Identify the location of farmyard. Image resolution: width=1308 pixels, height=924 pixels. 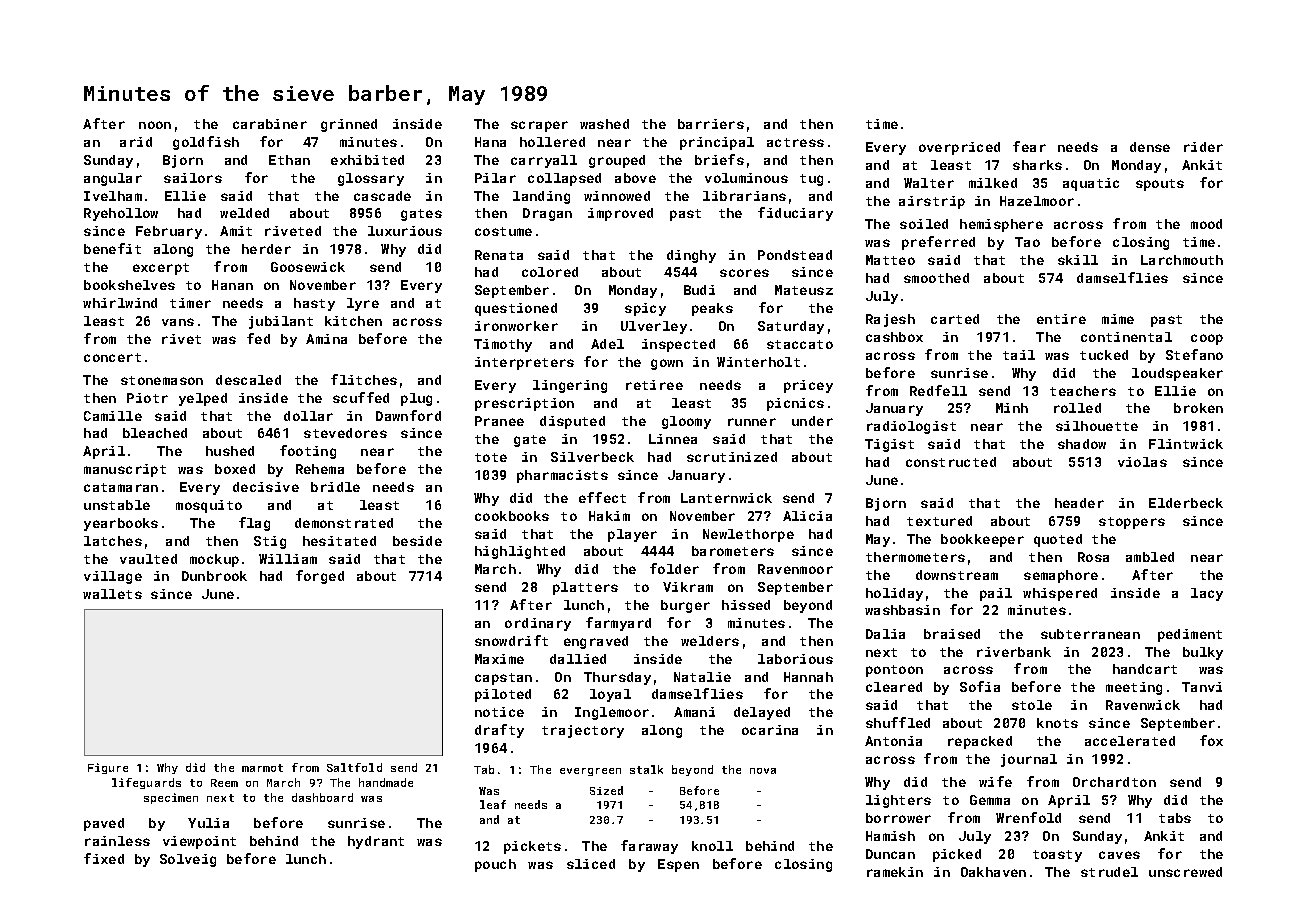
(618, 624).
